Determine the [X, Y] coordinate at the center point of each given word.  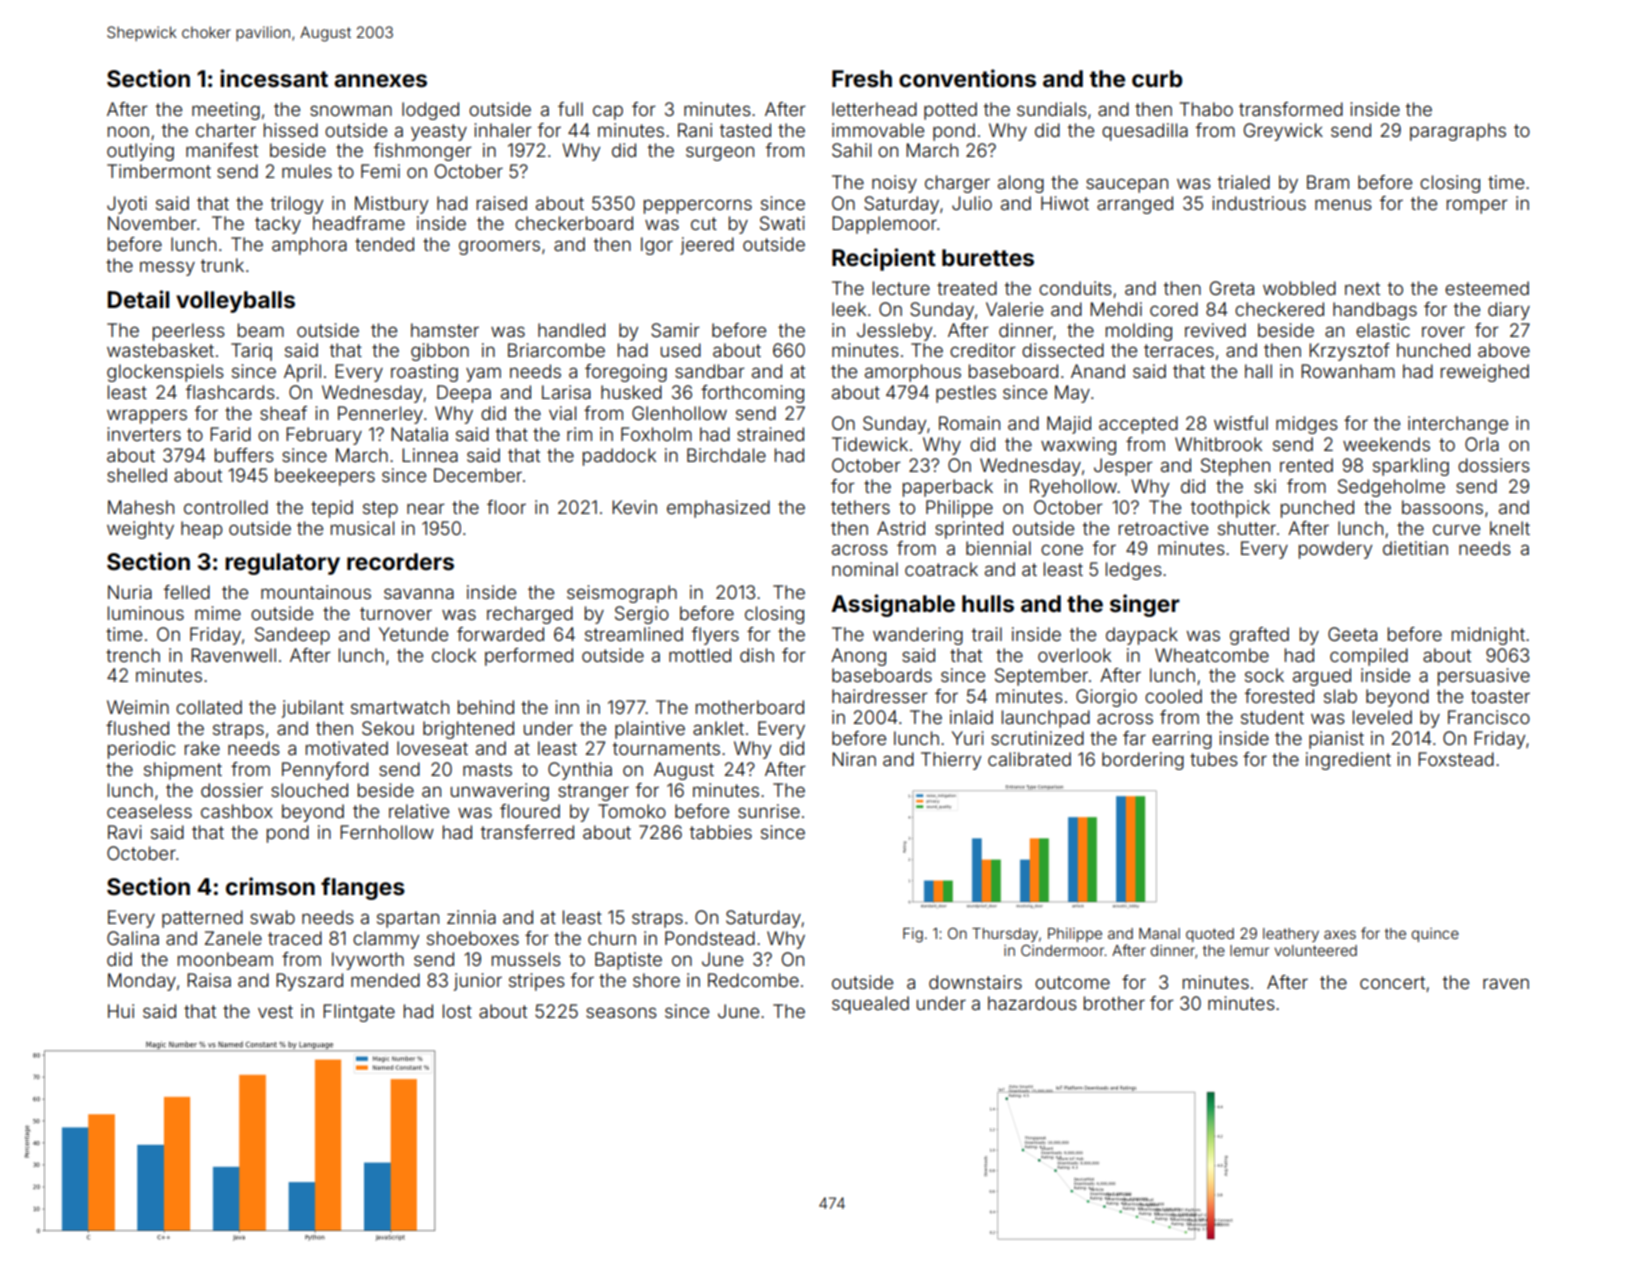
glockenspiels [165, 373]
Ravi [125, 832]
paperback [948, 488]
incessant [274, 78]
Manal [1159, 933]
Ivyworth [368, 961]
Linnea [430, 455]
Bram [1328, 182]
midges [1307, 425]
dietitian [1415, 548]
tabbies [721, 832]
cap [608, 112]
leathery [1291, 935]
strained [770, 434]
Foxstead [1456, 759]
